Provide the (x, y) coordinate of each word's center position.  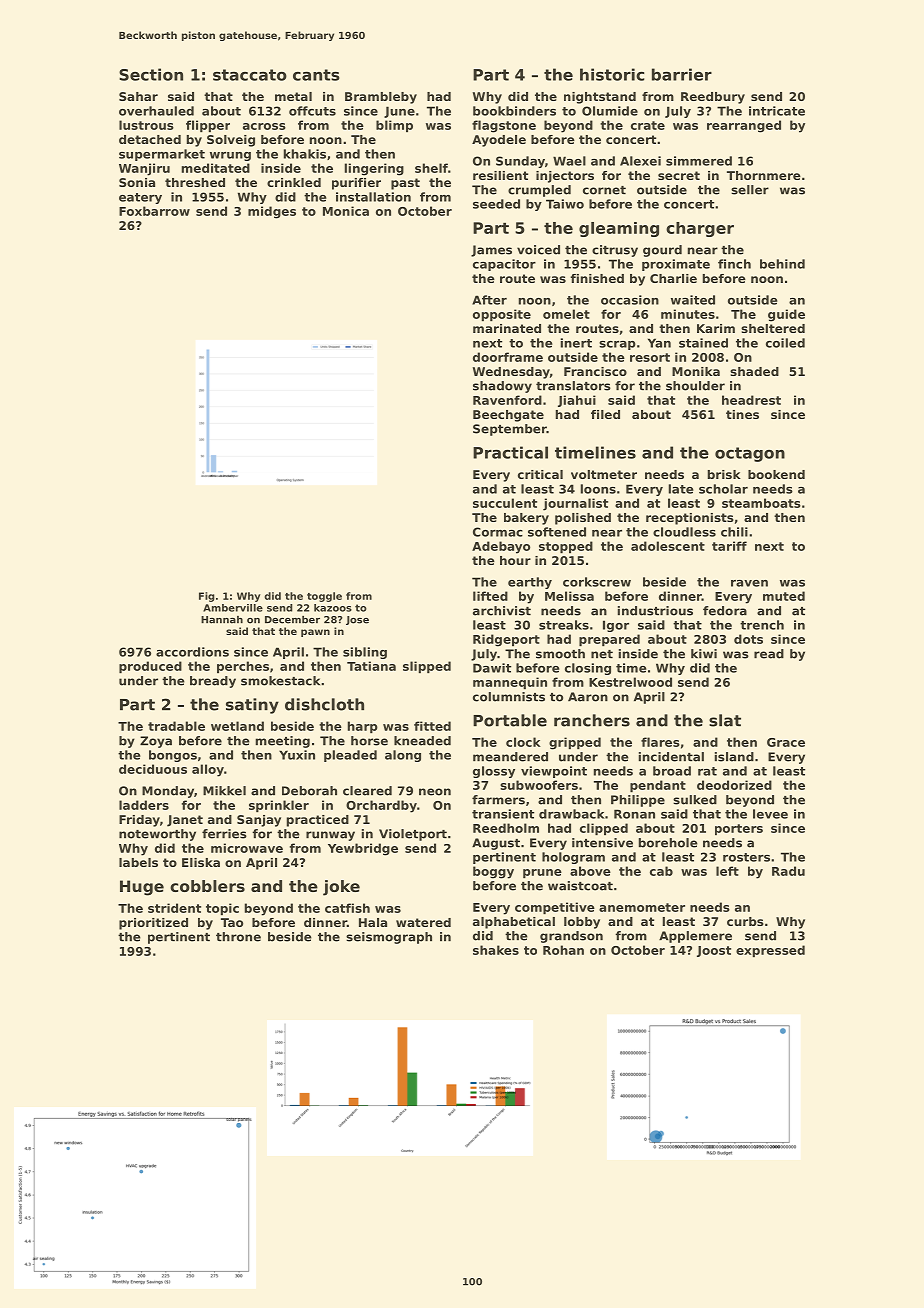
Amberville (233, 608)
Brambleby (381, 98)
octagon (750, 454)
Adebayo (501, 547)
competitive (555, 908)
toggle (324, 597)
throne (238, 937)
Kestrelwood (630, 682)
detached (150, 139)
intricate (777, 111)
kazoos (333, 608)
